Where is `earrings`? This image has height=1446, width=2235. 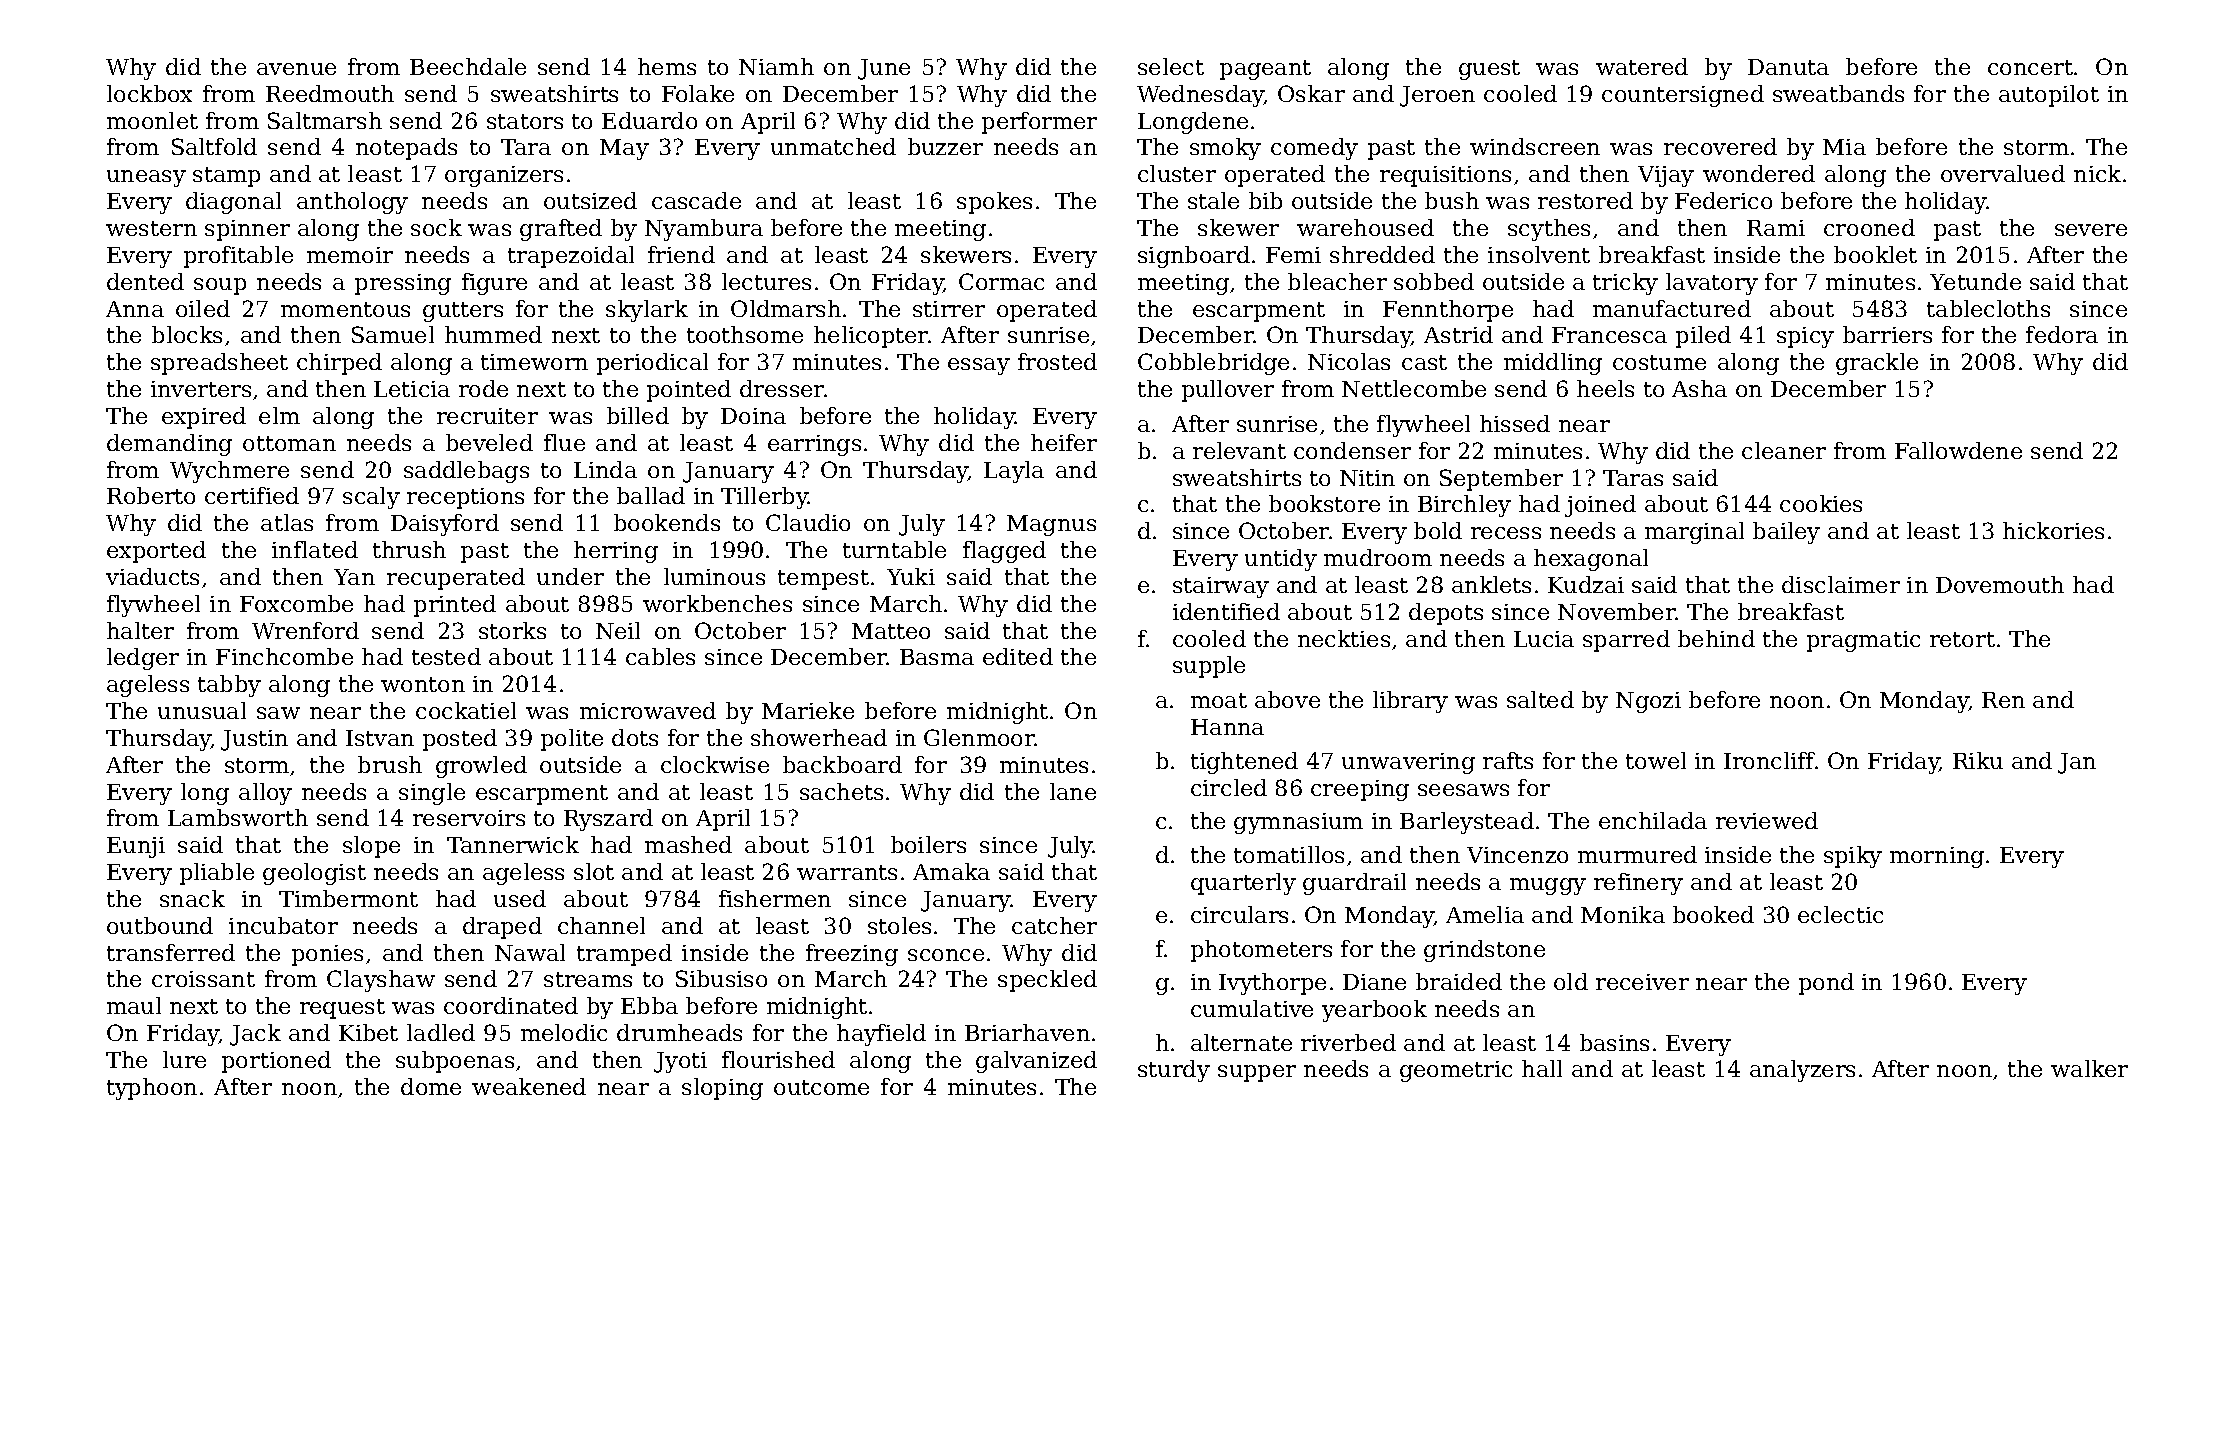
earrings is located at coordinates (814, 445).
